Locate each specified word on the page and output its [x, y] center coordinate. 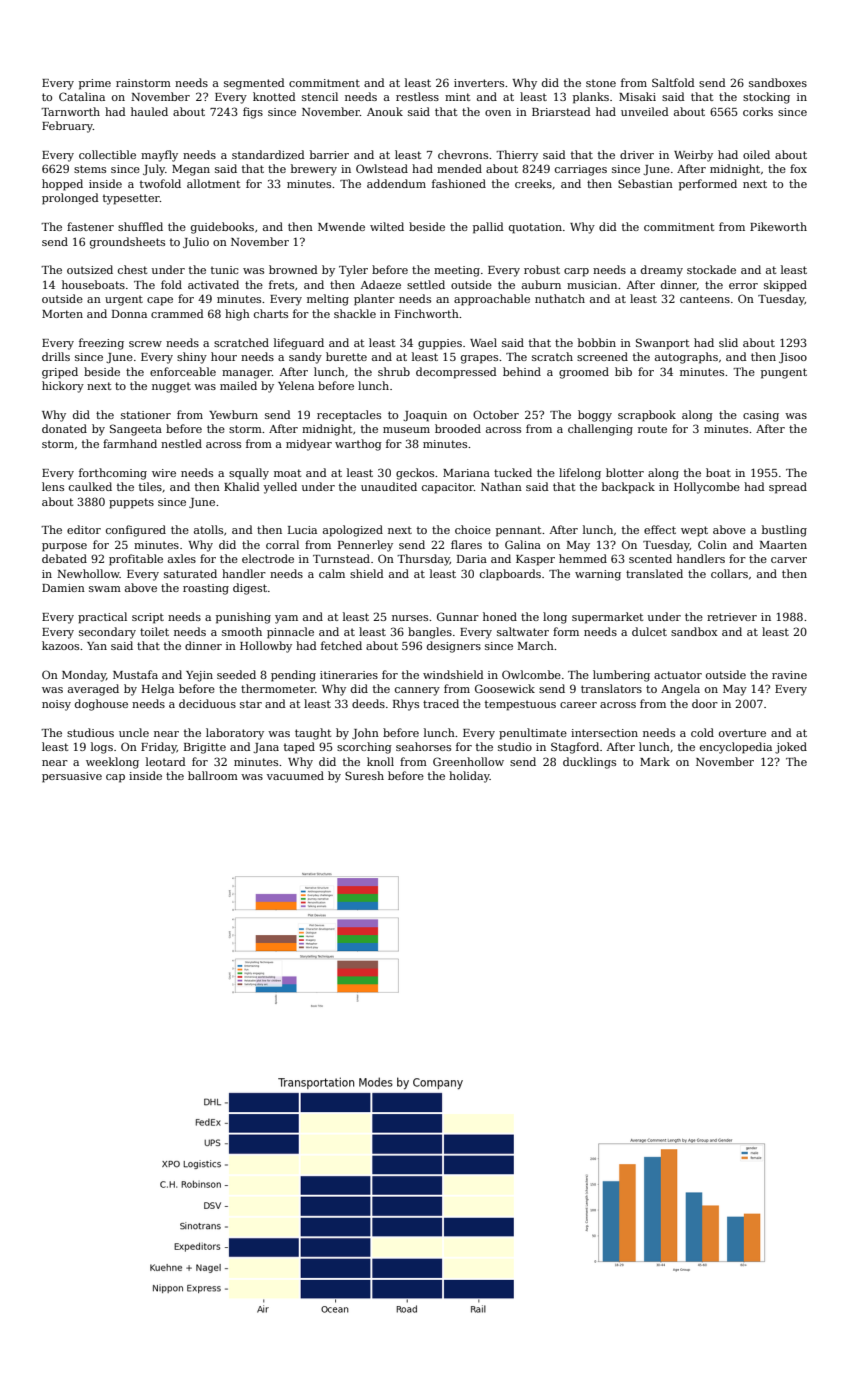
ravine [789, 675]
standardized [268, 154]
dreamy [662, 271]
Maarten [783, 545]
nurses [410, 618]
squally [249, 474]
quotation [535, 228]
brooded [458, 428]
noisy [56, 705]
